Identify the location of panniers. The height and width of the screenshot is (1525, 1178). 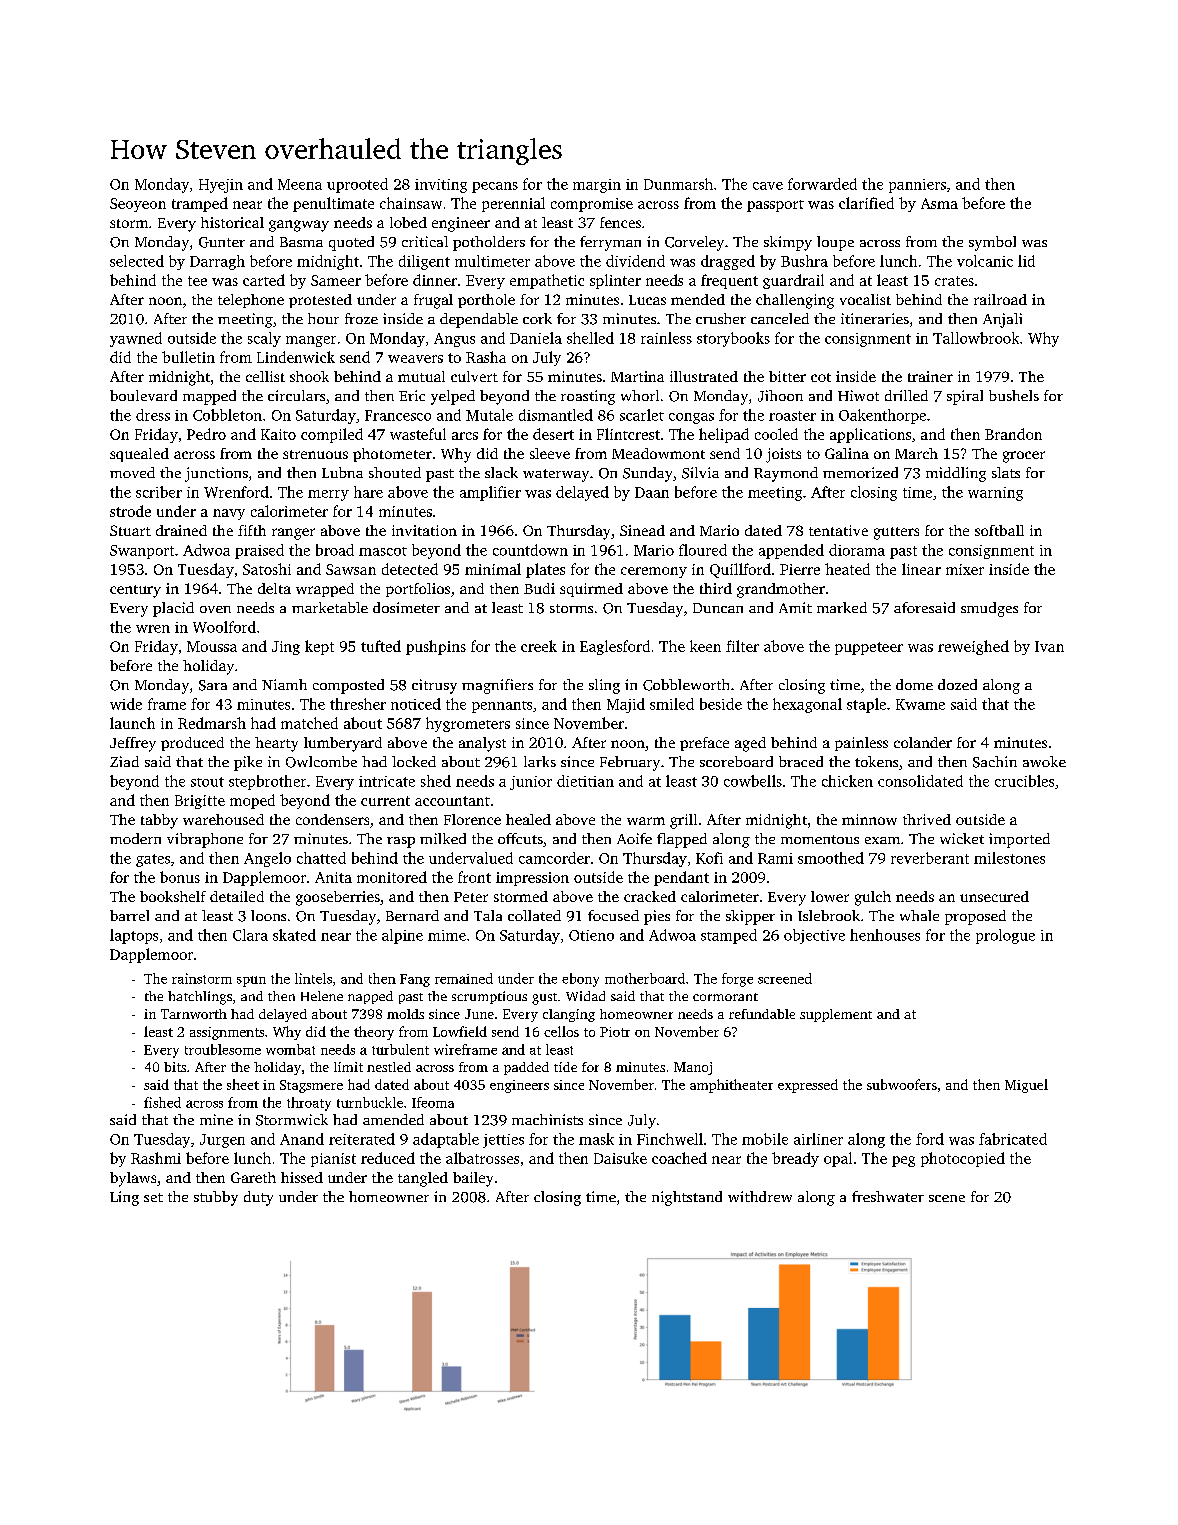
(917, 186).
